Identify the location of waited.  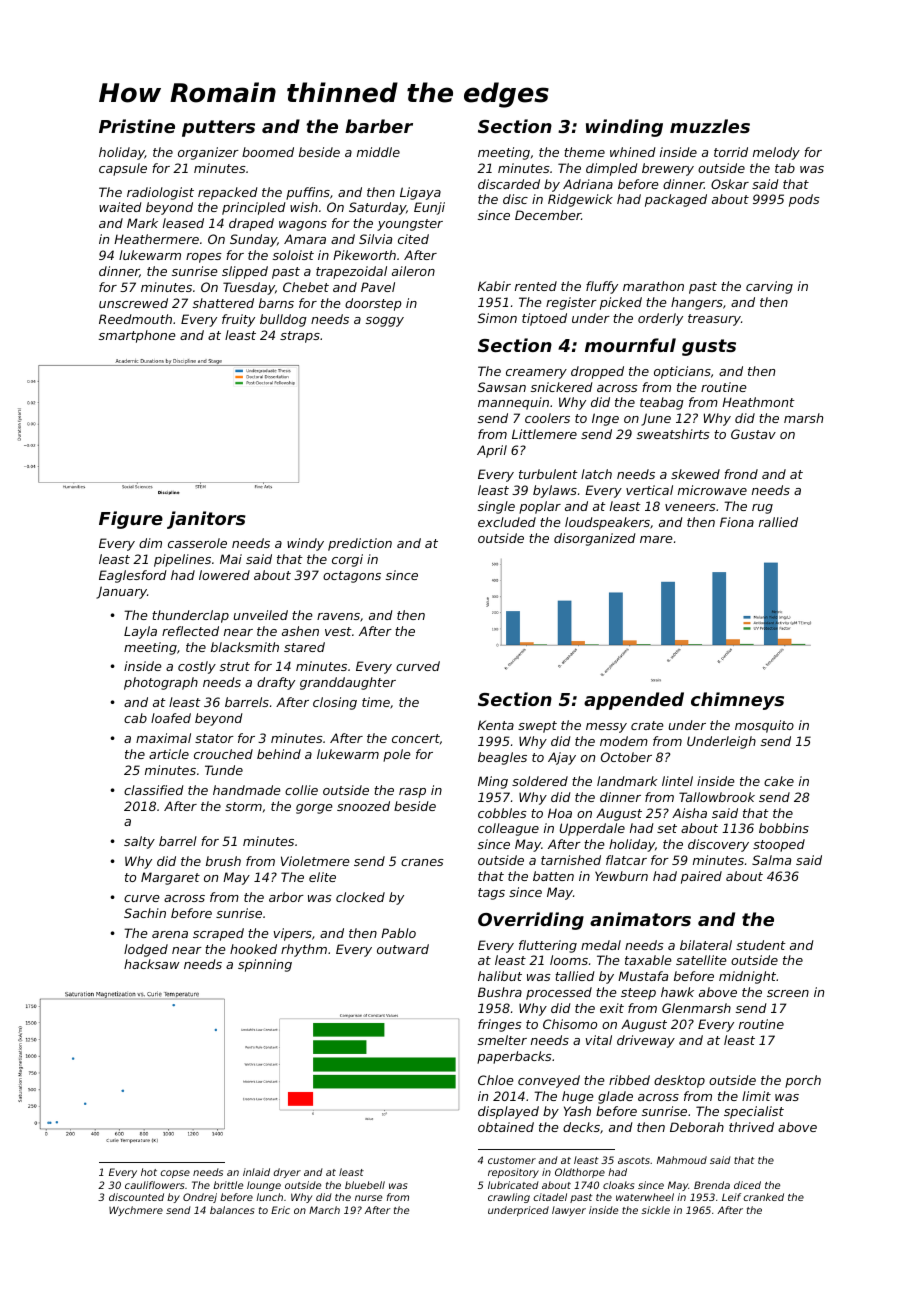
(120, 207).
